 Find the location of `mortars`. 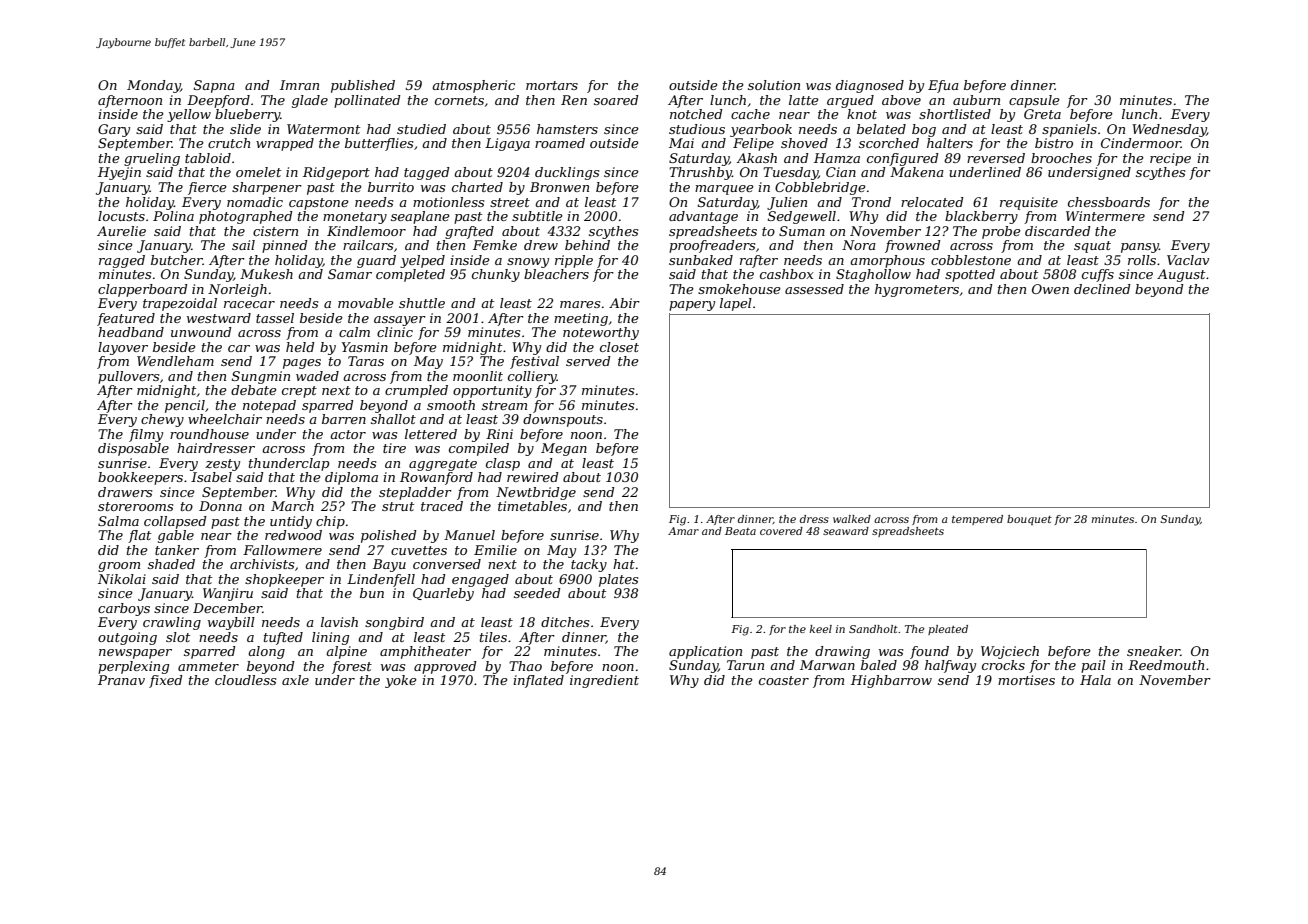

mortars is located at coordinates (552, 85).
